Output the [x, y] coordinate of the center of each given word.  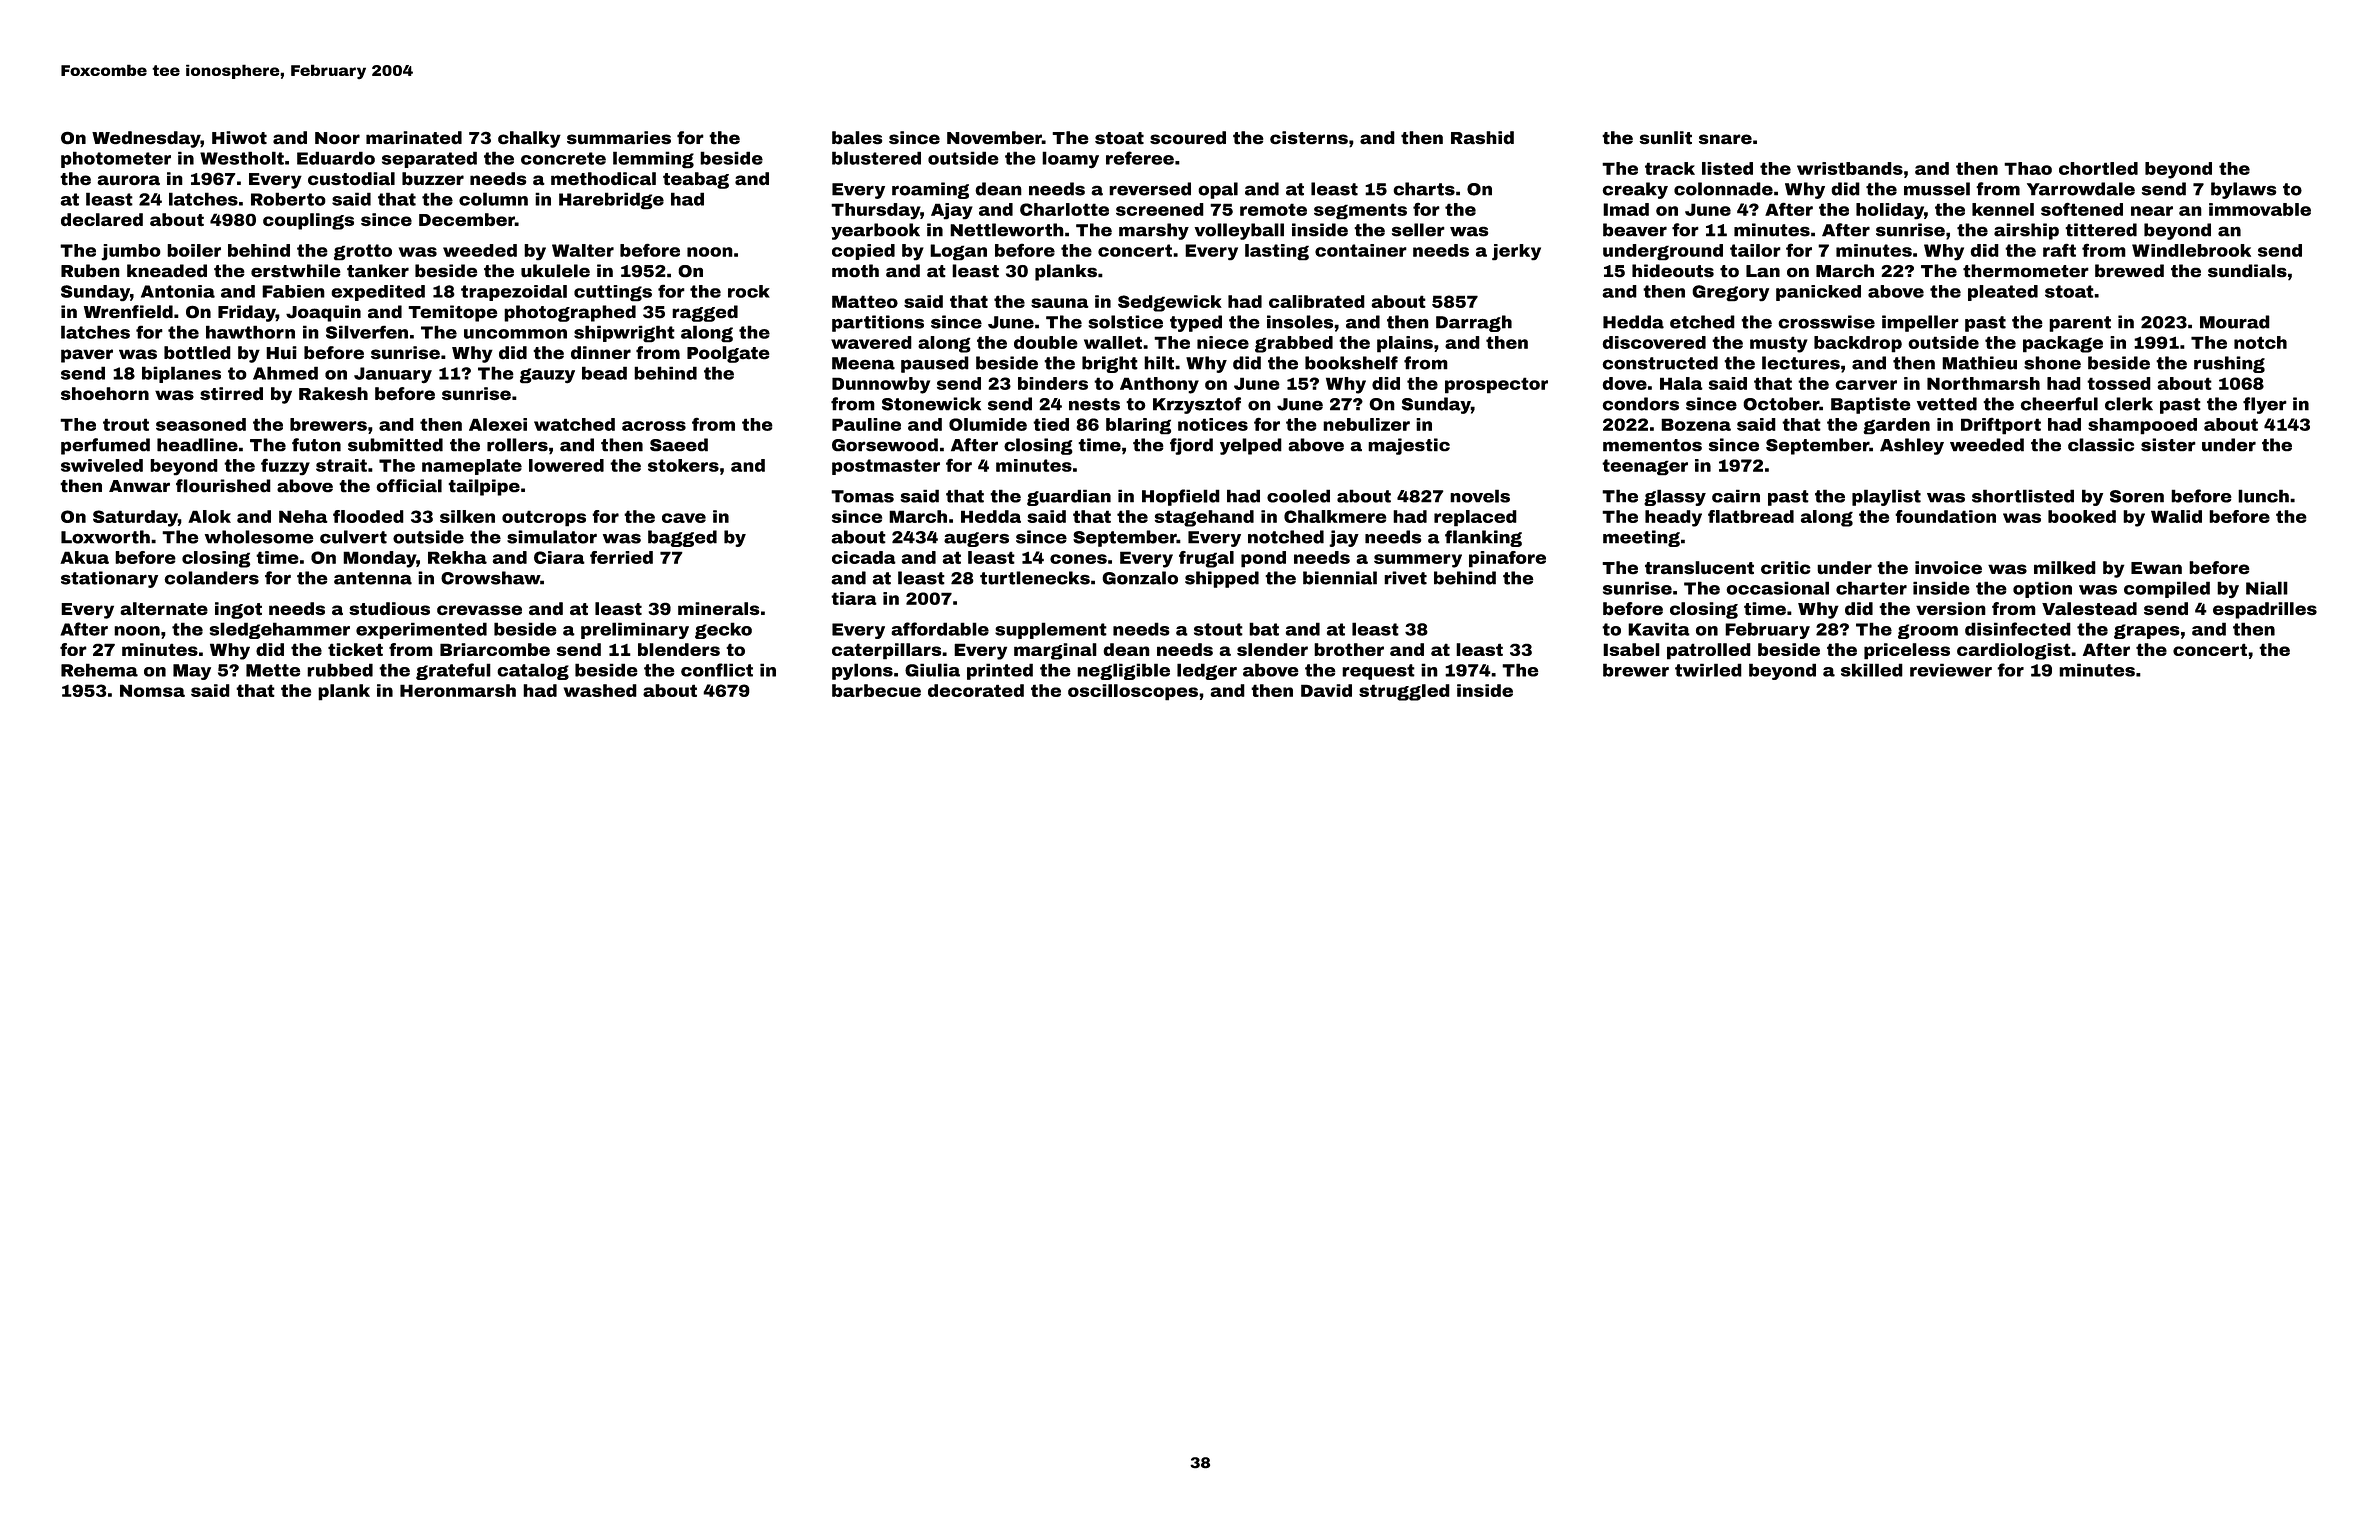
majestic [1409, 446]
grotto [363, 252]
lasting [1277, 252]
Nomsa [152, 690]
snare [1725, 139]
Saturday [135, 518]
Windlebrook [2191, 250]
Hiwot [239, 138]
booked [2082, 516]
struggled [1404, 692]
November [994, 138]
